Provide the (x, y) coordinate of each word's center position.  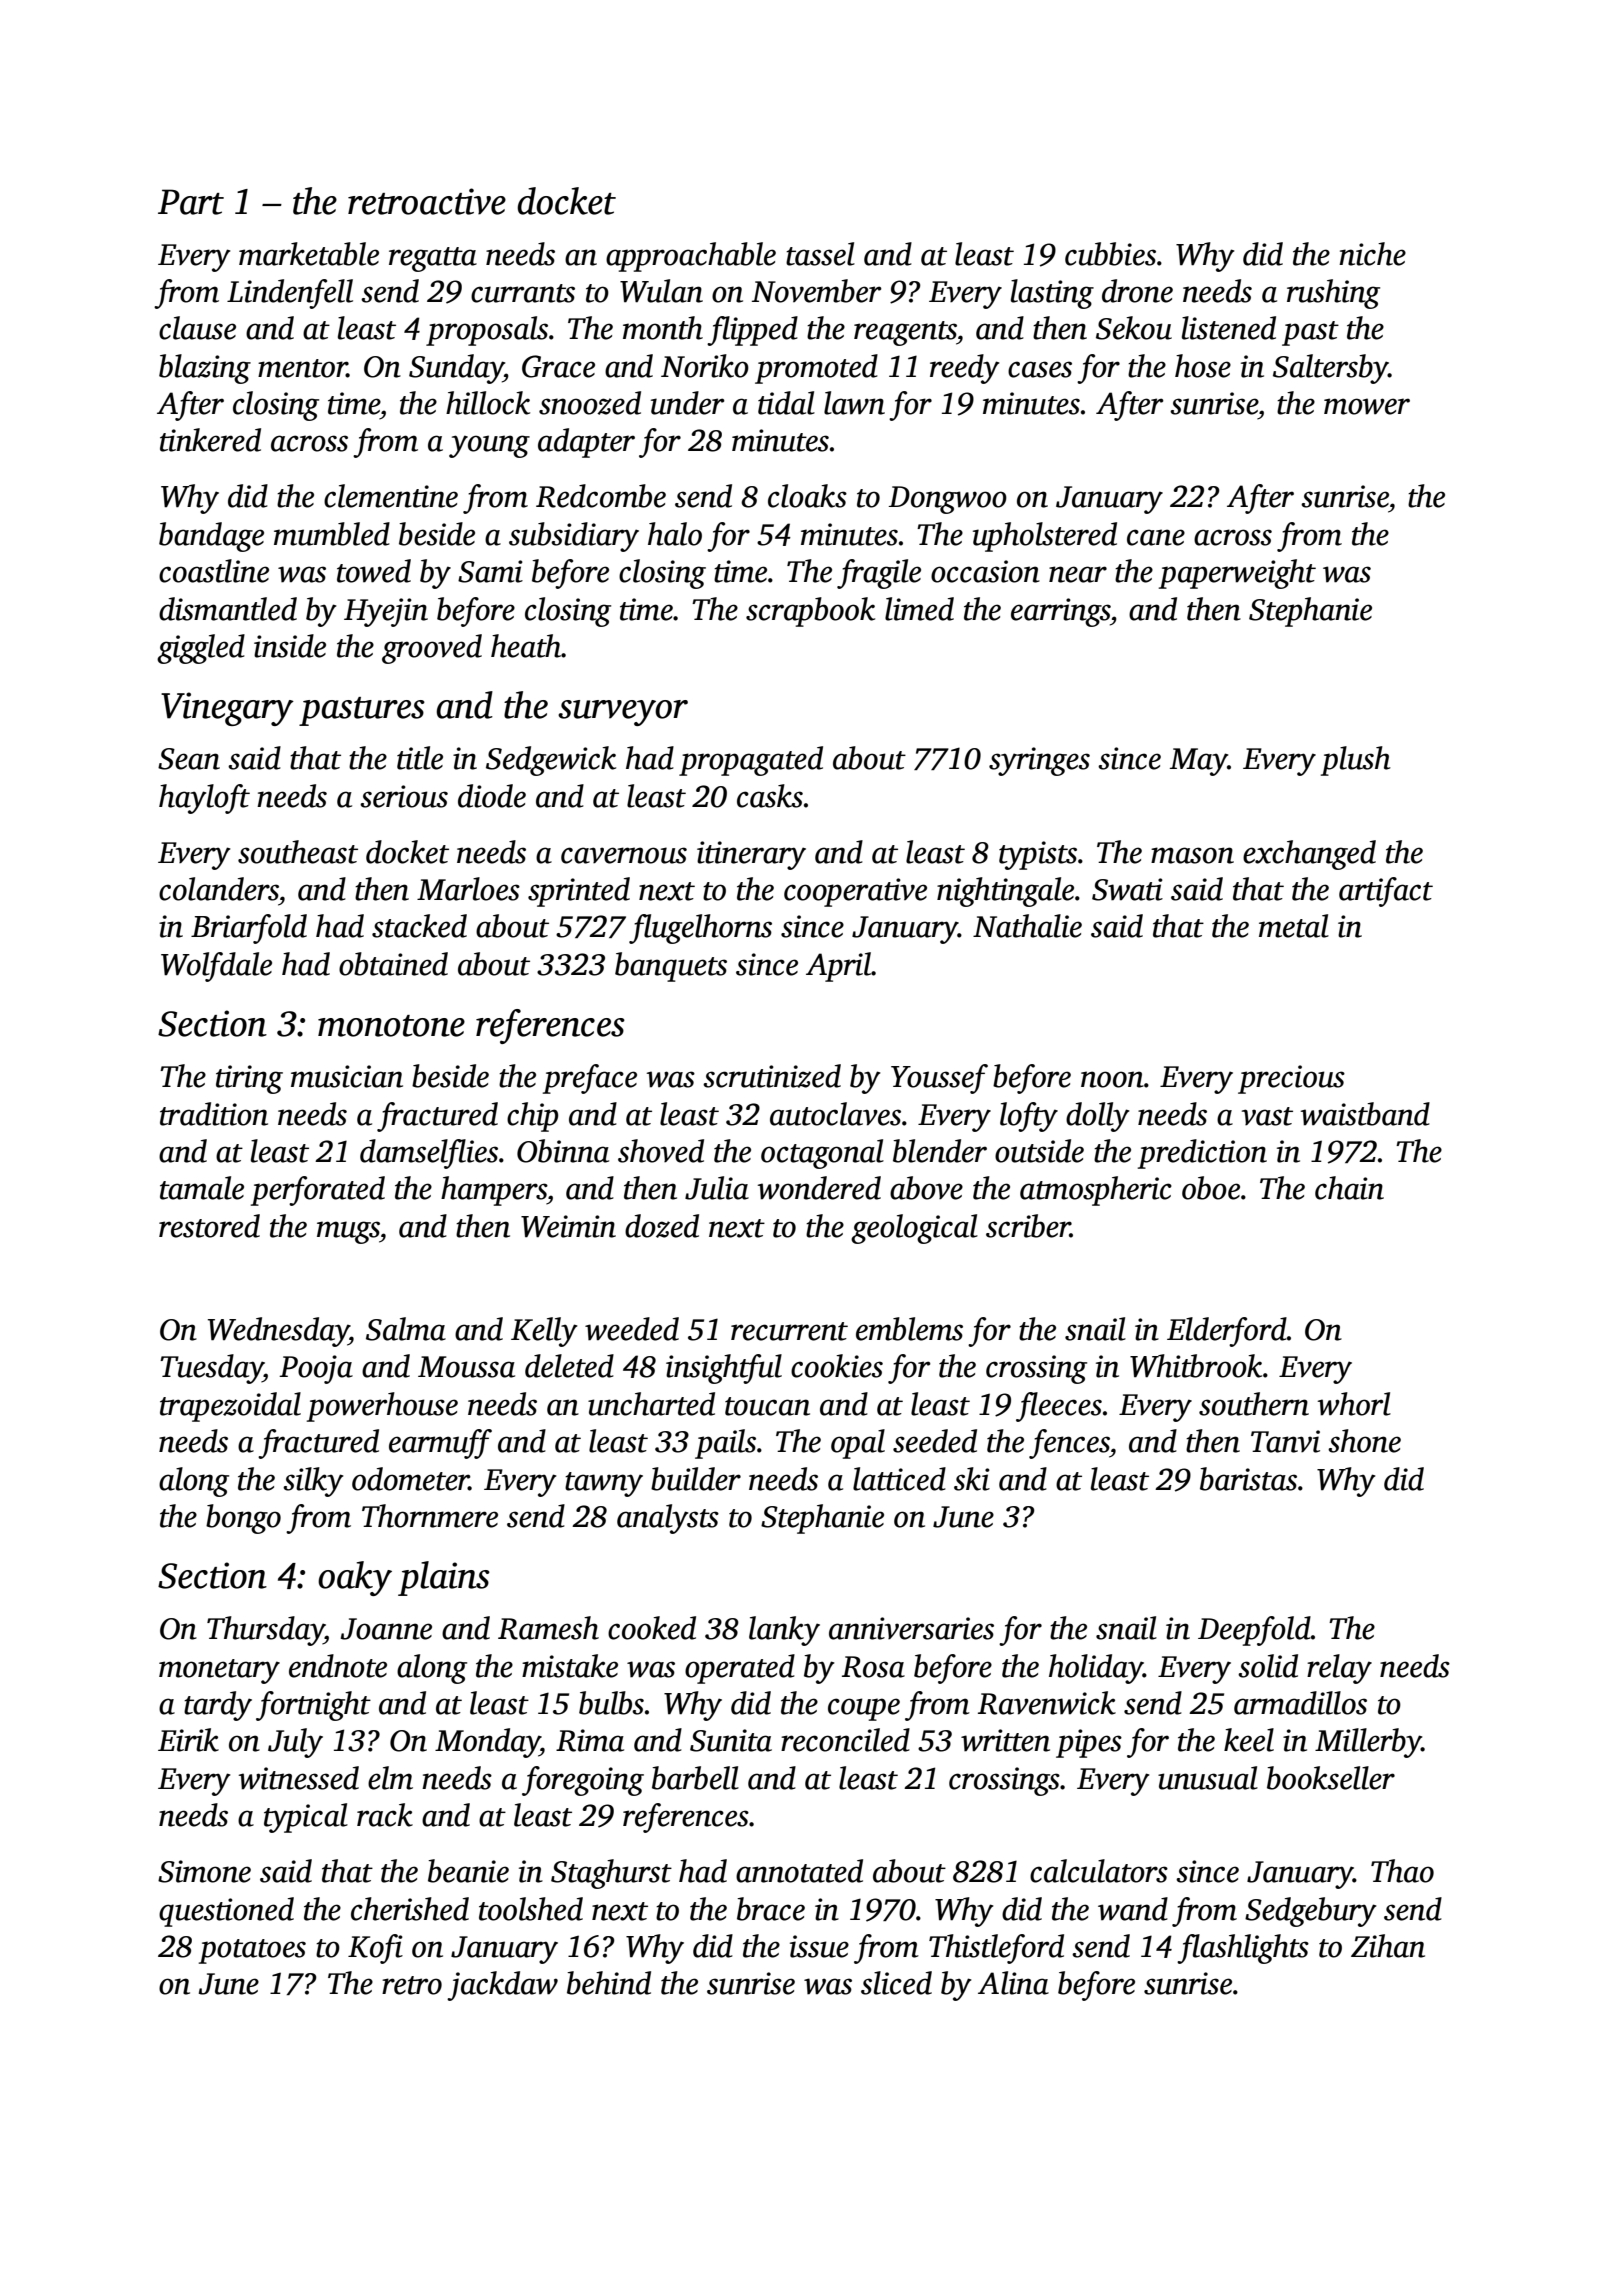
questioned (226, 1912)
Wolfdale (216, 967)
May (1199, 762)
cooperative (855, 892)
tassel (820, 254)
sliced (896, 1983)
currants (523, 293)
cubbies (1110, 254)
